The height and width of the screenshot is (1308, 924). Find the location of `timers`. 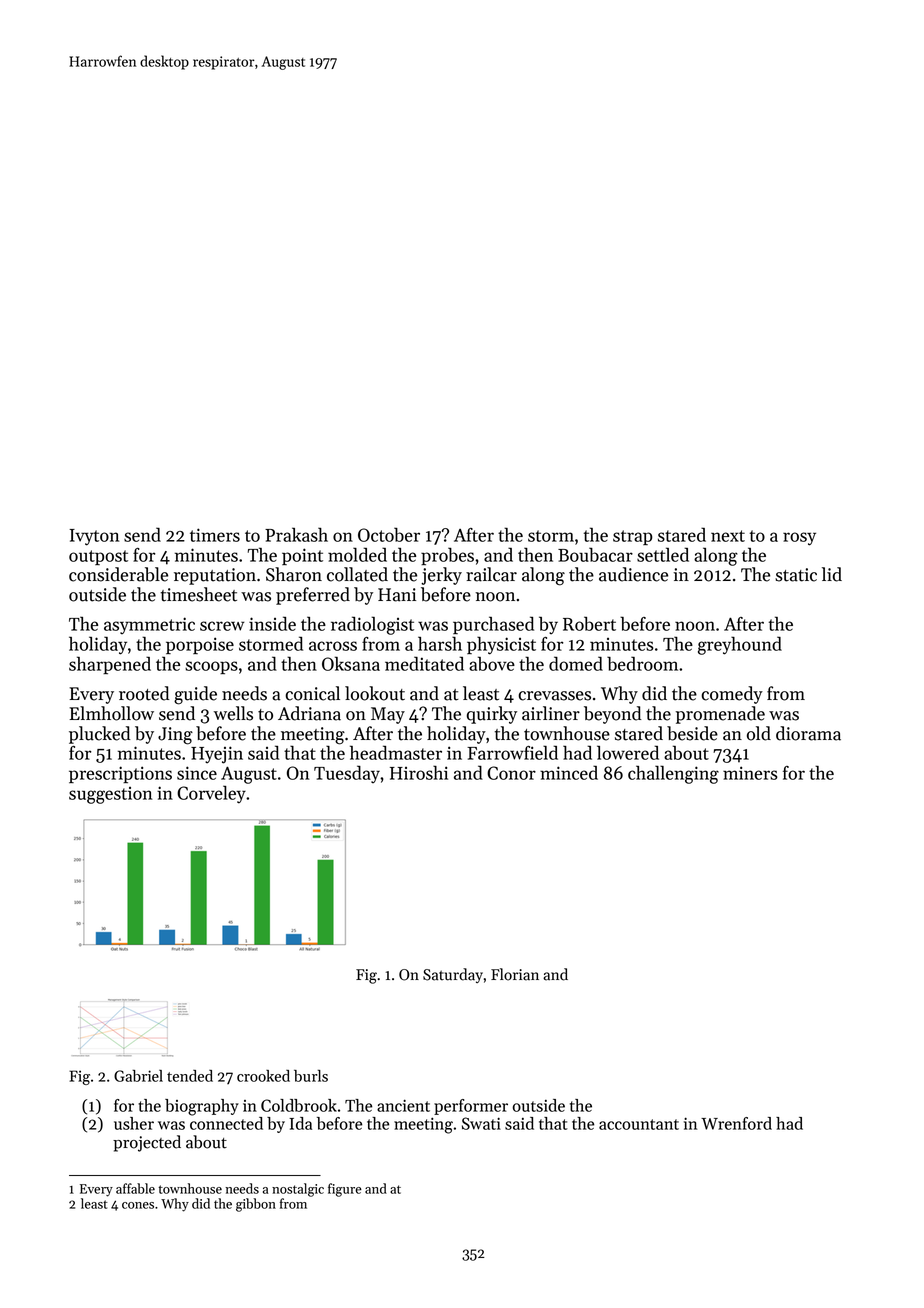

timers is located at coordinates (215, 535).
